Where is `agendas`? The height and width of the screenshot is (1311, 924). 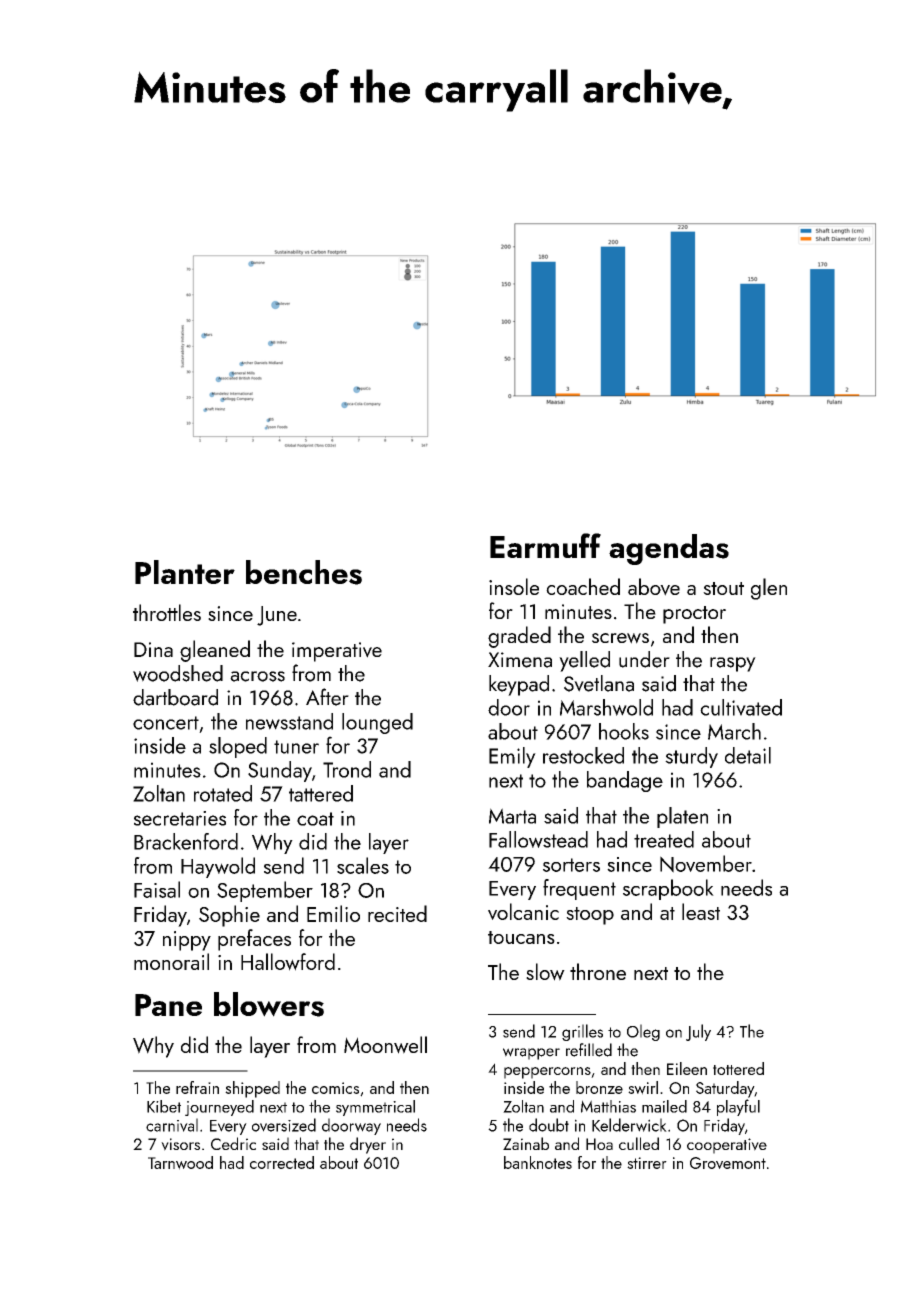
agendas is located at coordinates (669, 549).
